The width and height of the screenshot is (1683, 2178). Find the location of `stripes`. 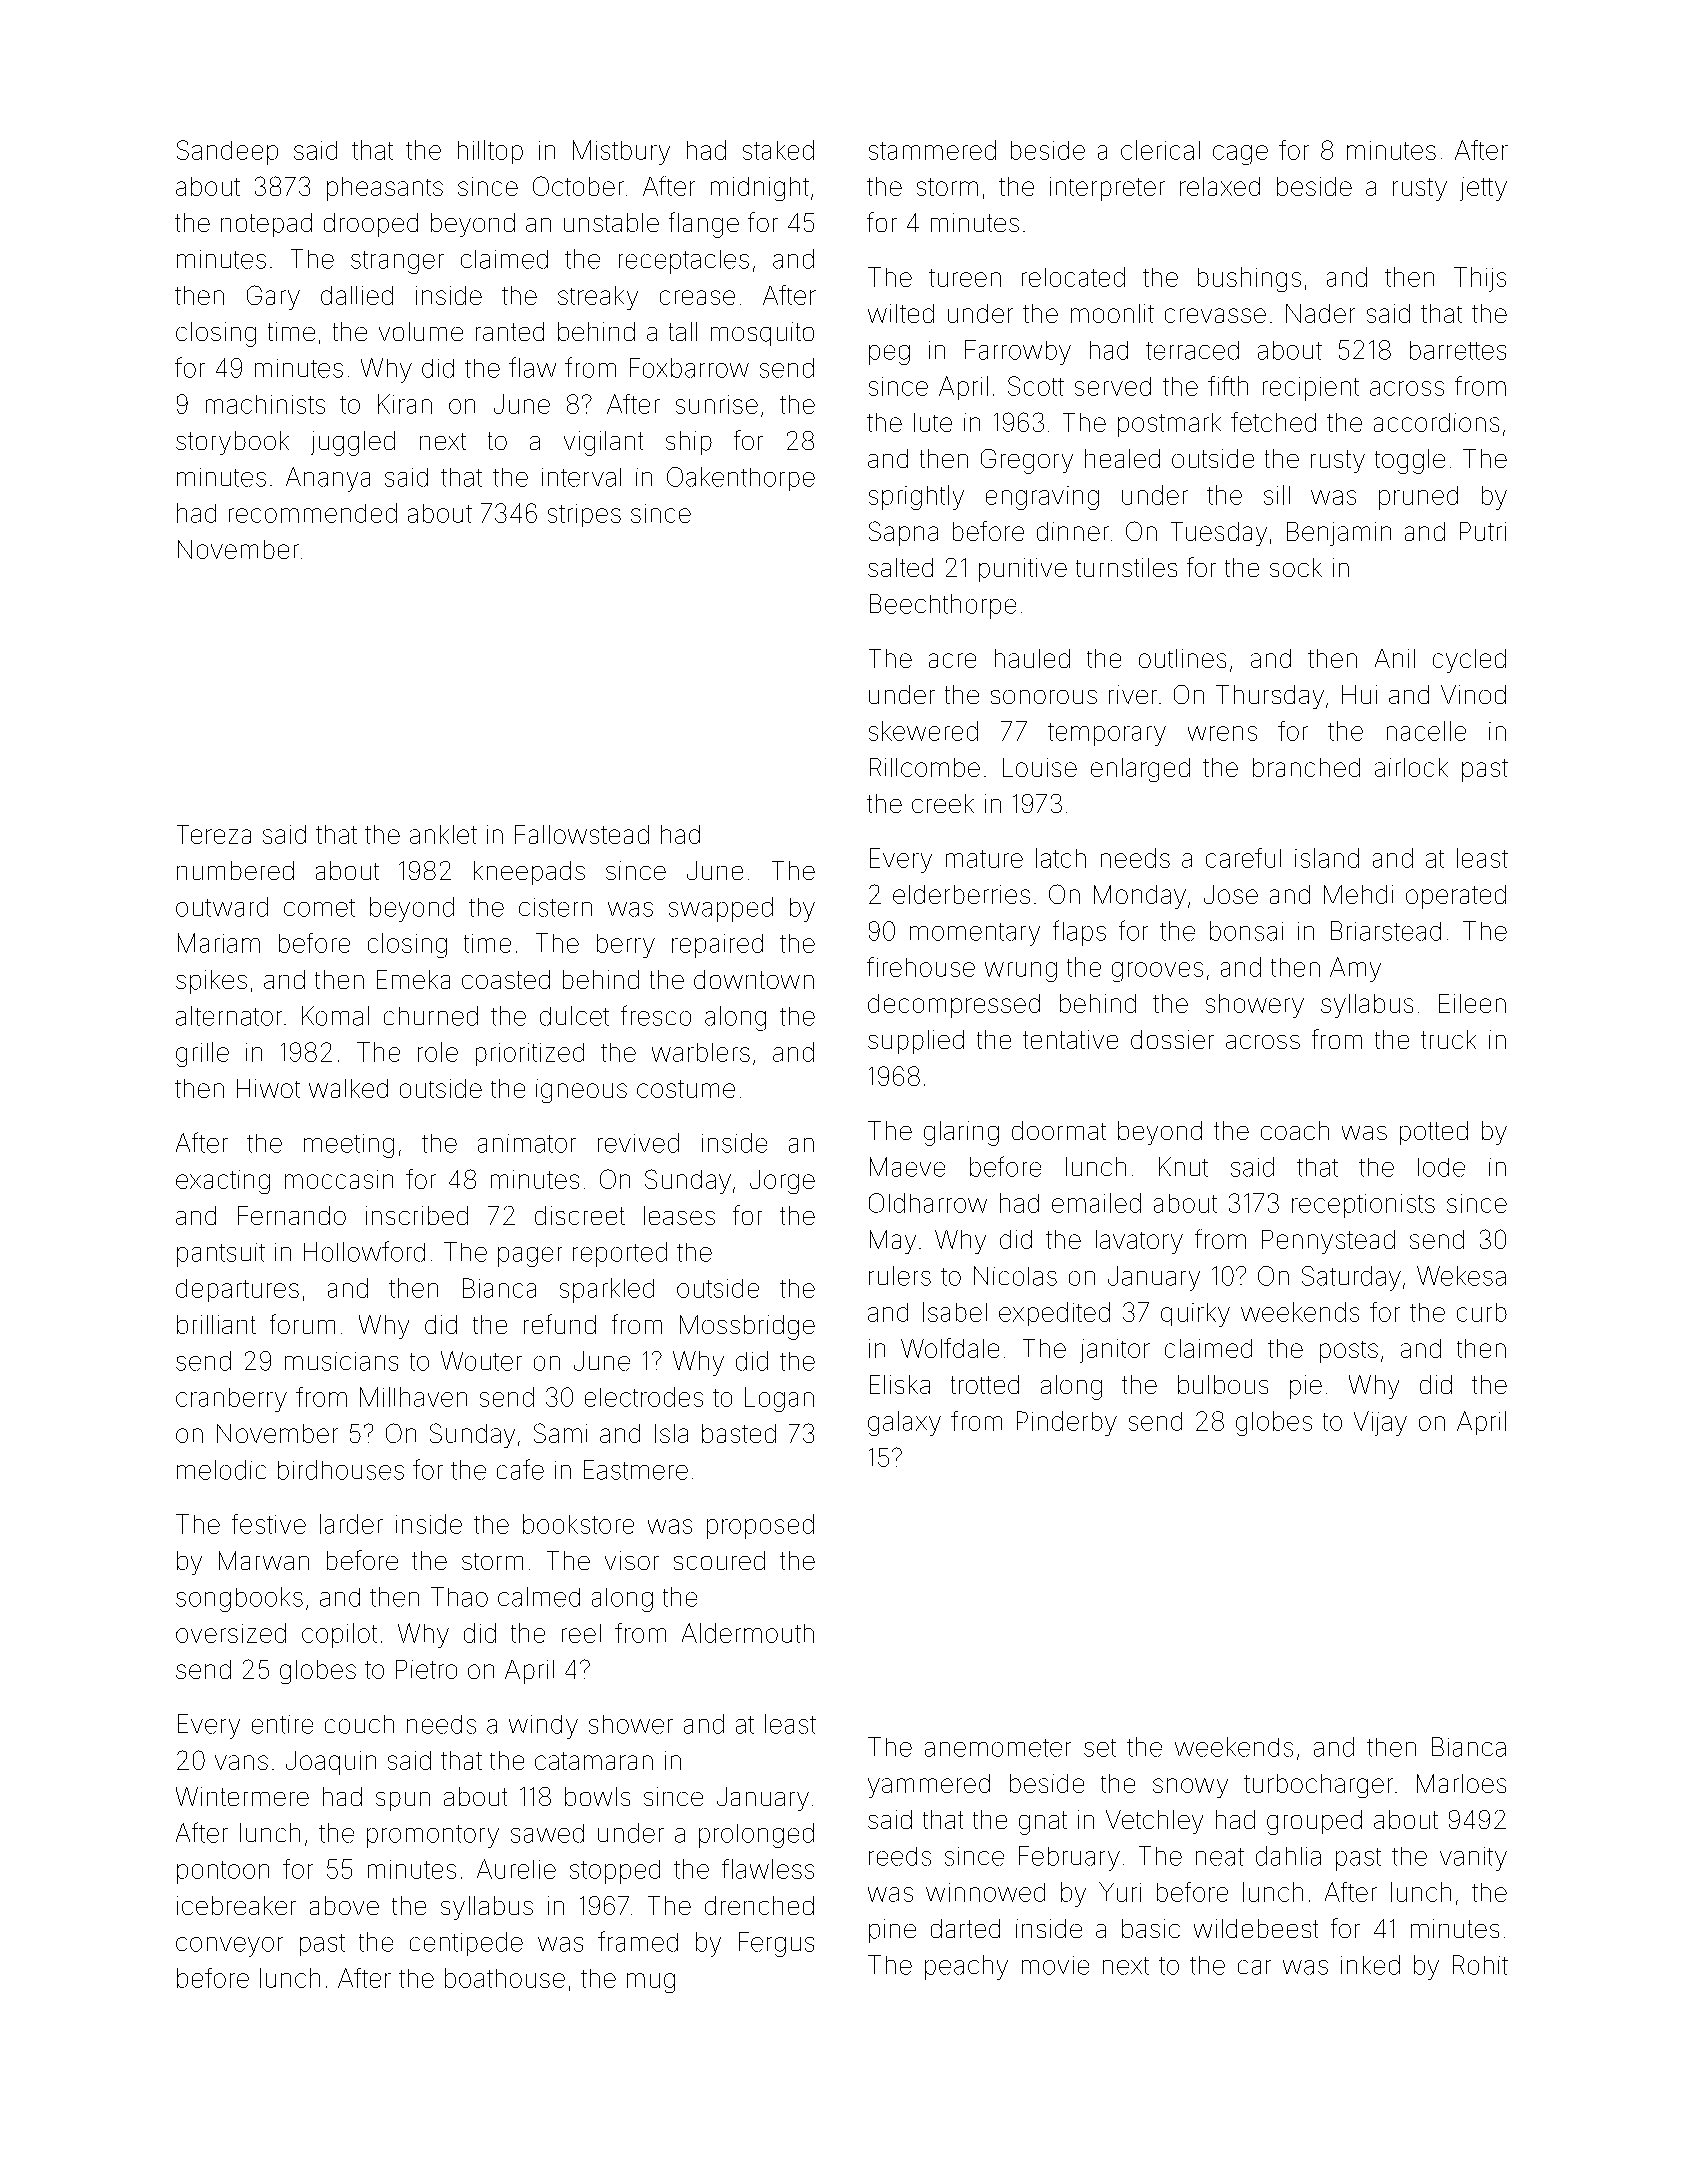

stripes is located at coordinates (584, 515).
